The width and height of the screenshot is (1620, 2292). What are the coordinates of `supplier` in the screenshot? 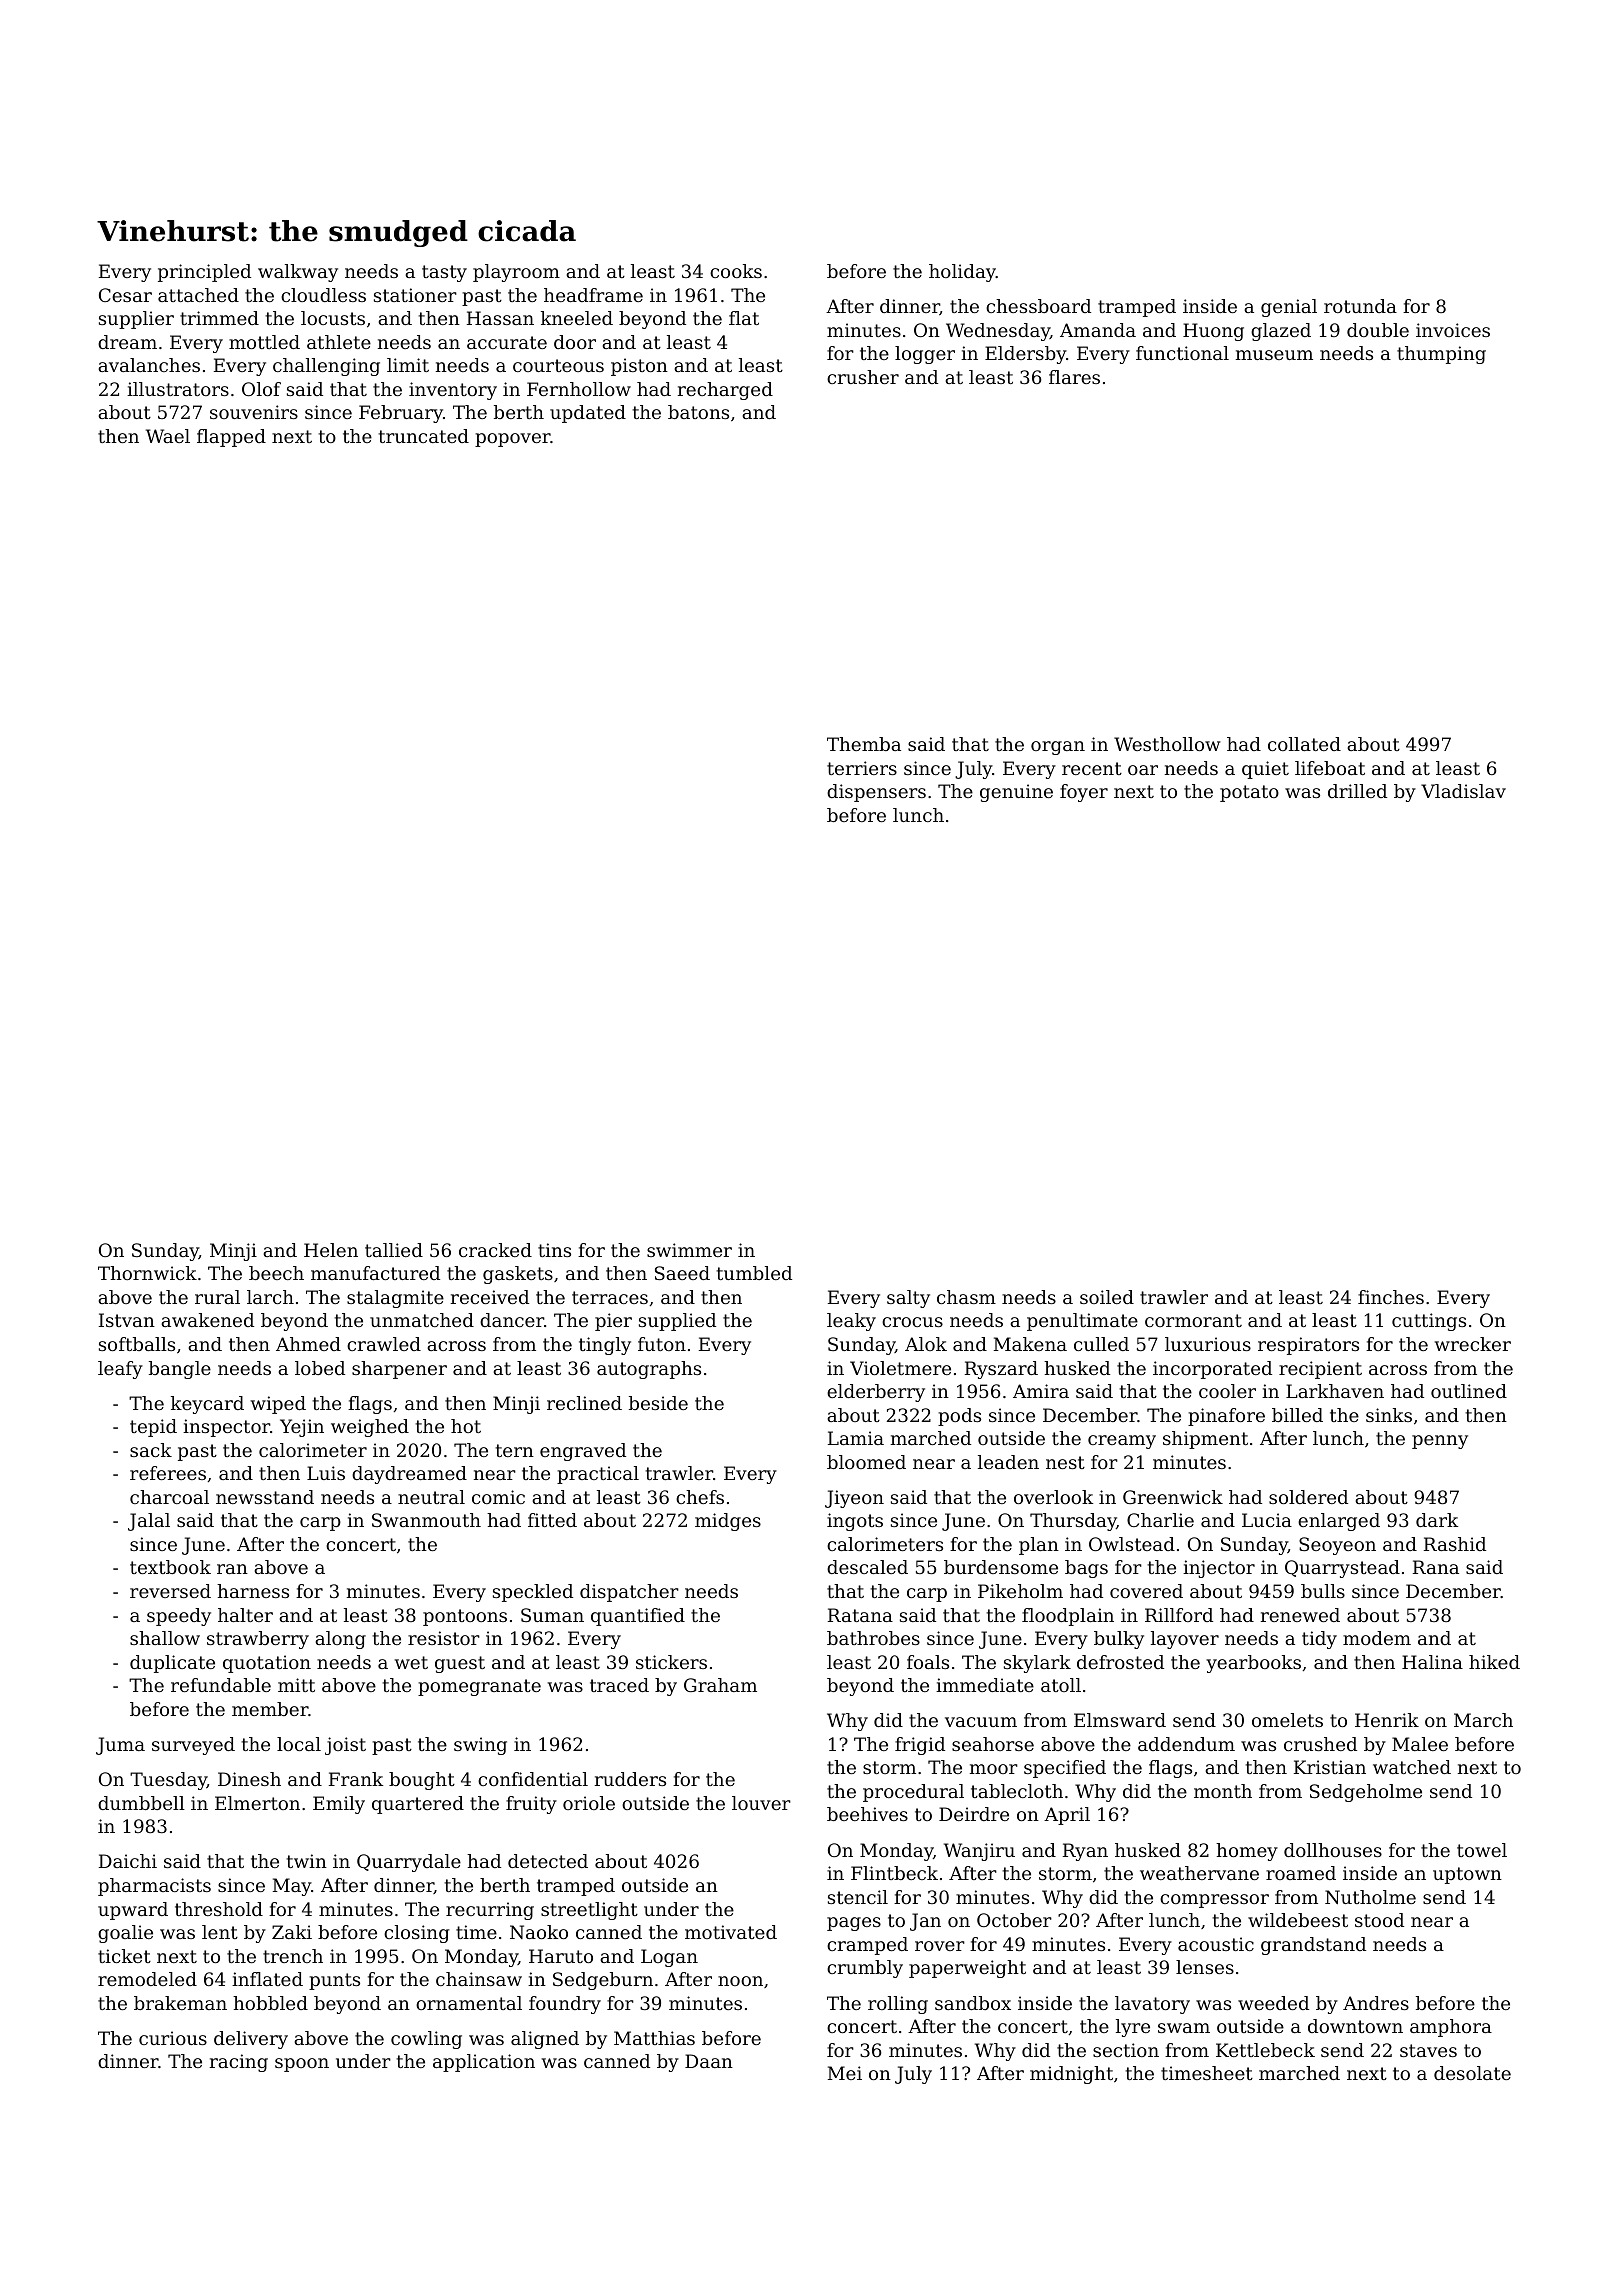 It's located at (136, 320).
